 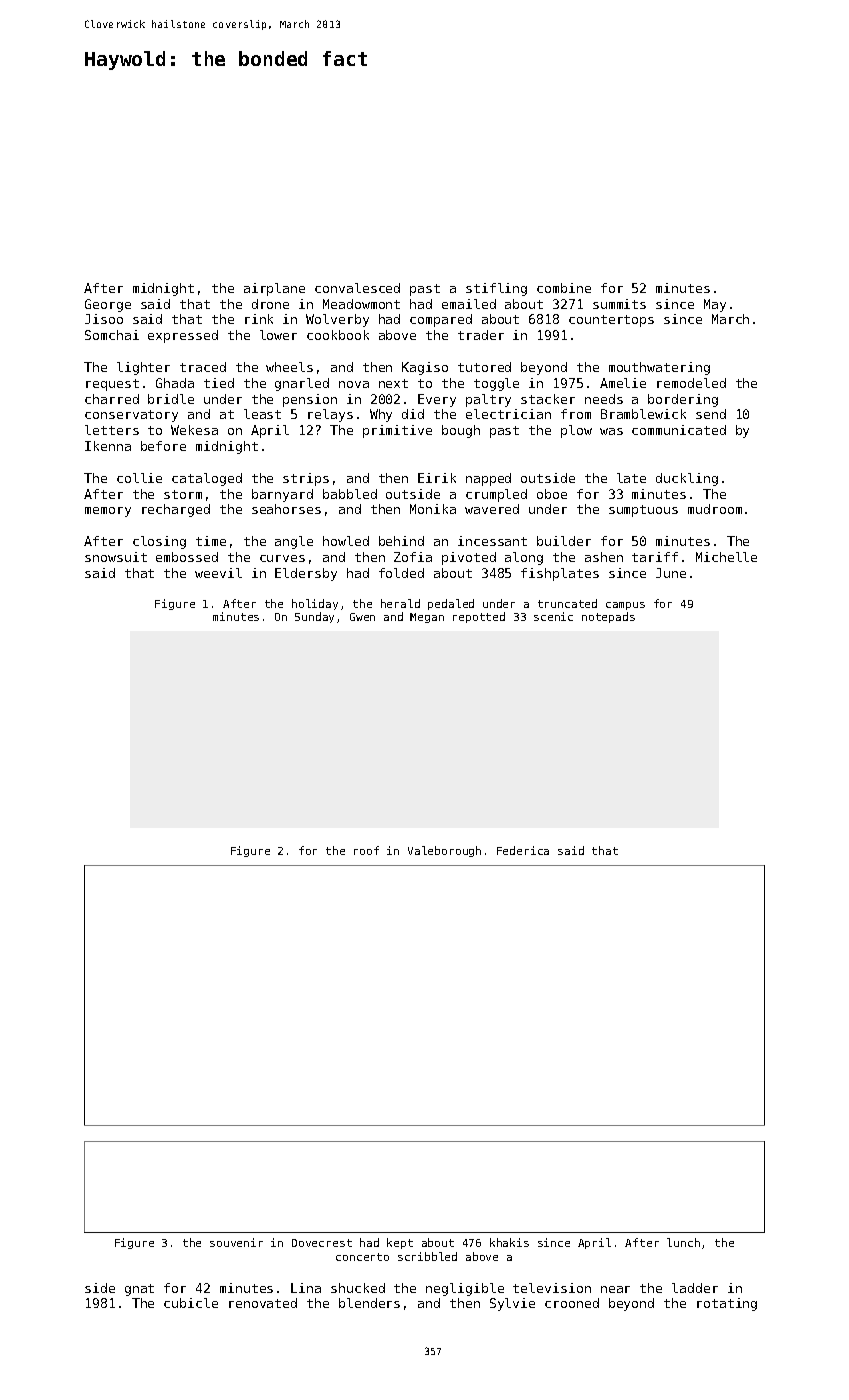 What do you see at coordinates (683, 1242) in the document?
I see `lunch` at bounding box center [683, 1242].
